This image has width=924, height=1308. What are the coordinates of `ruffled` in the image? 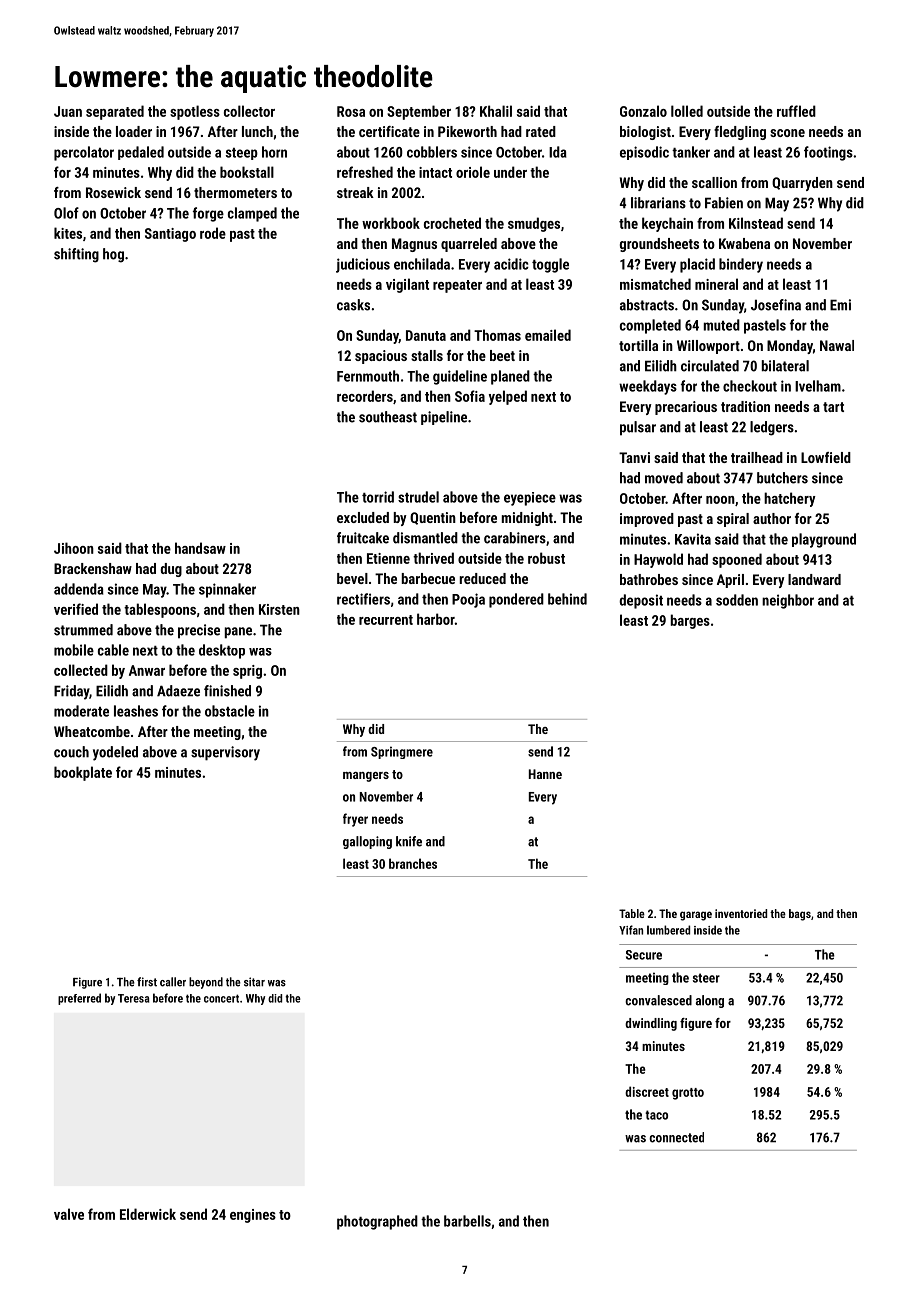 It's located at (796, 111).
